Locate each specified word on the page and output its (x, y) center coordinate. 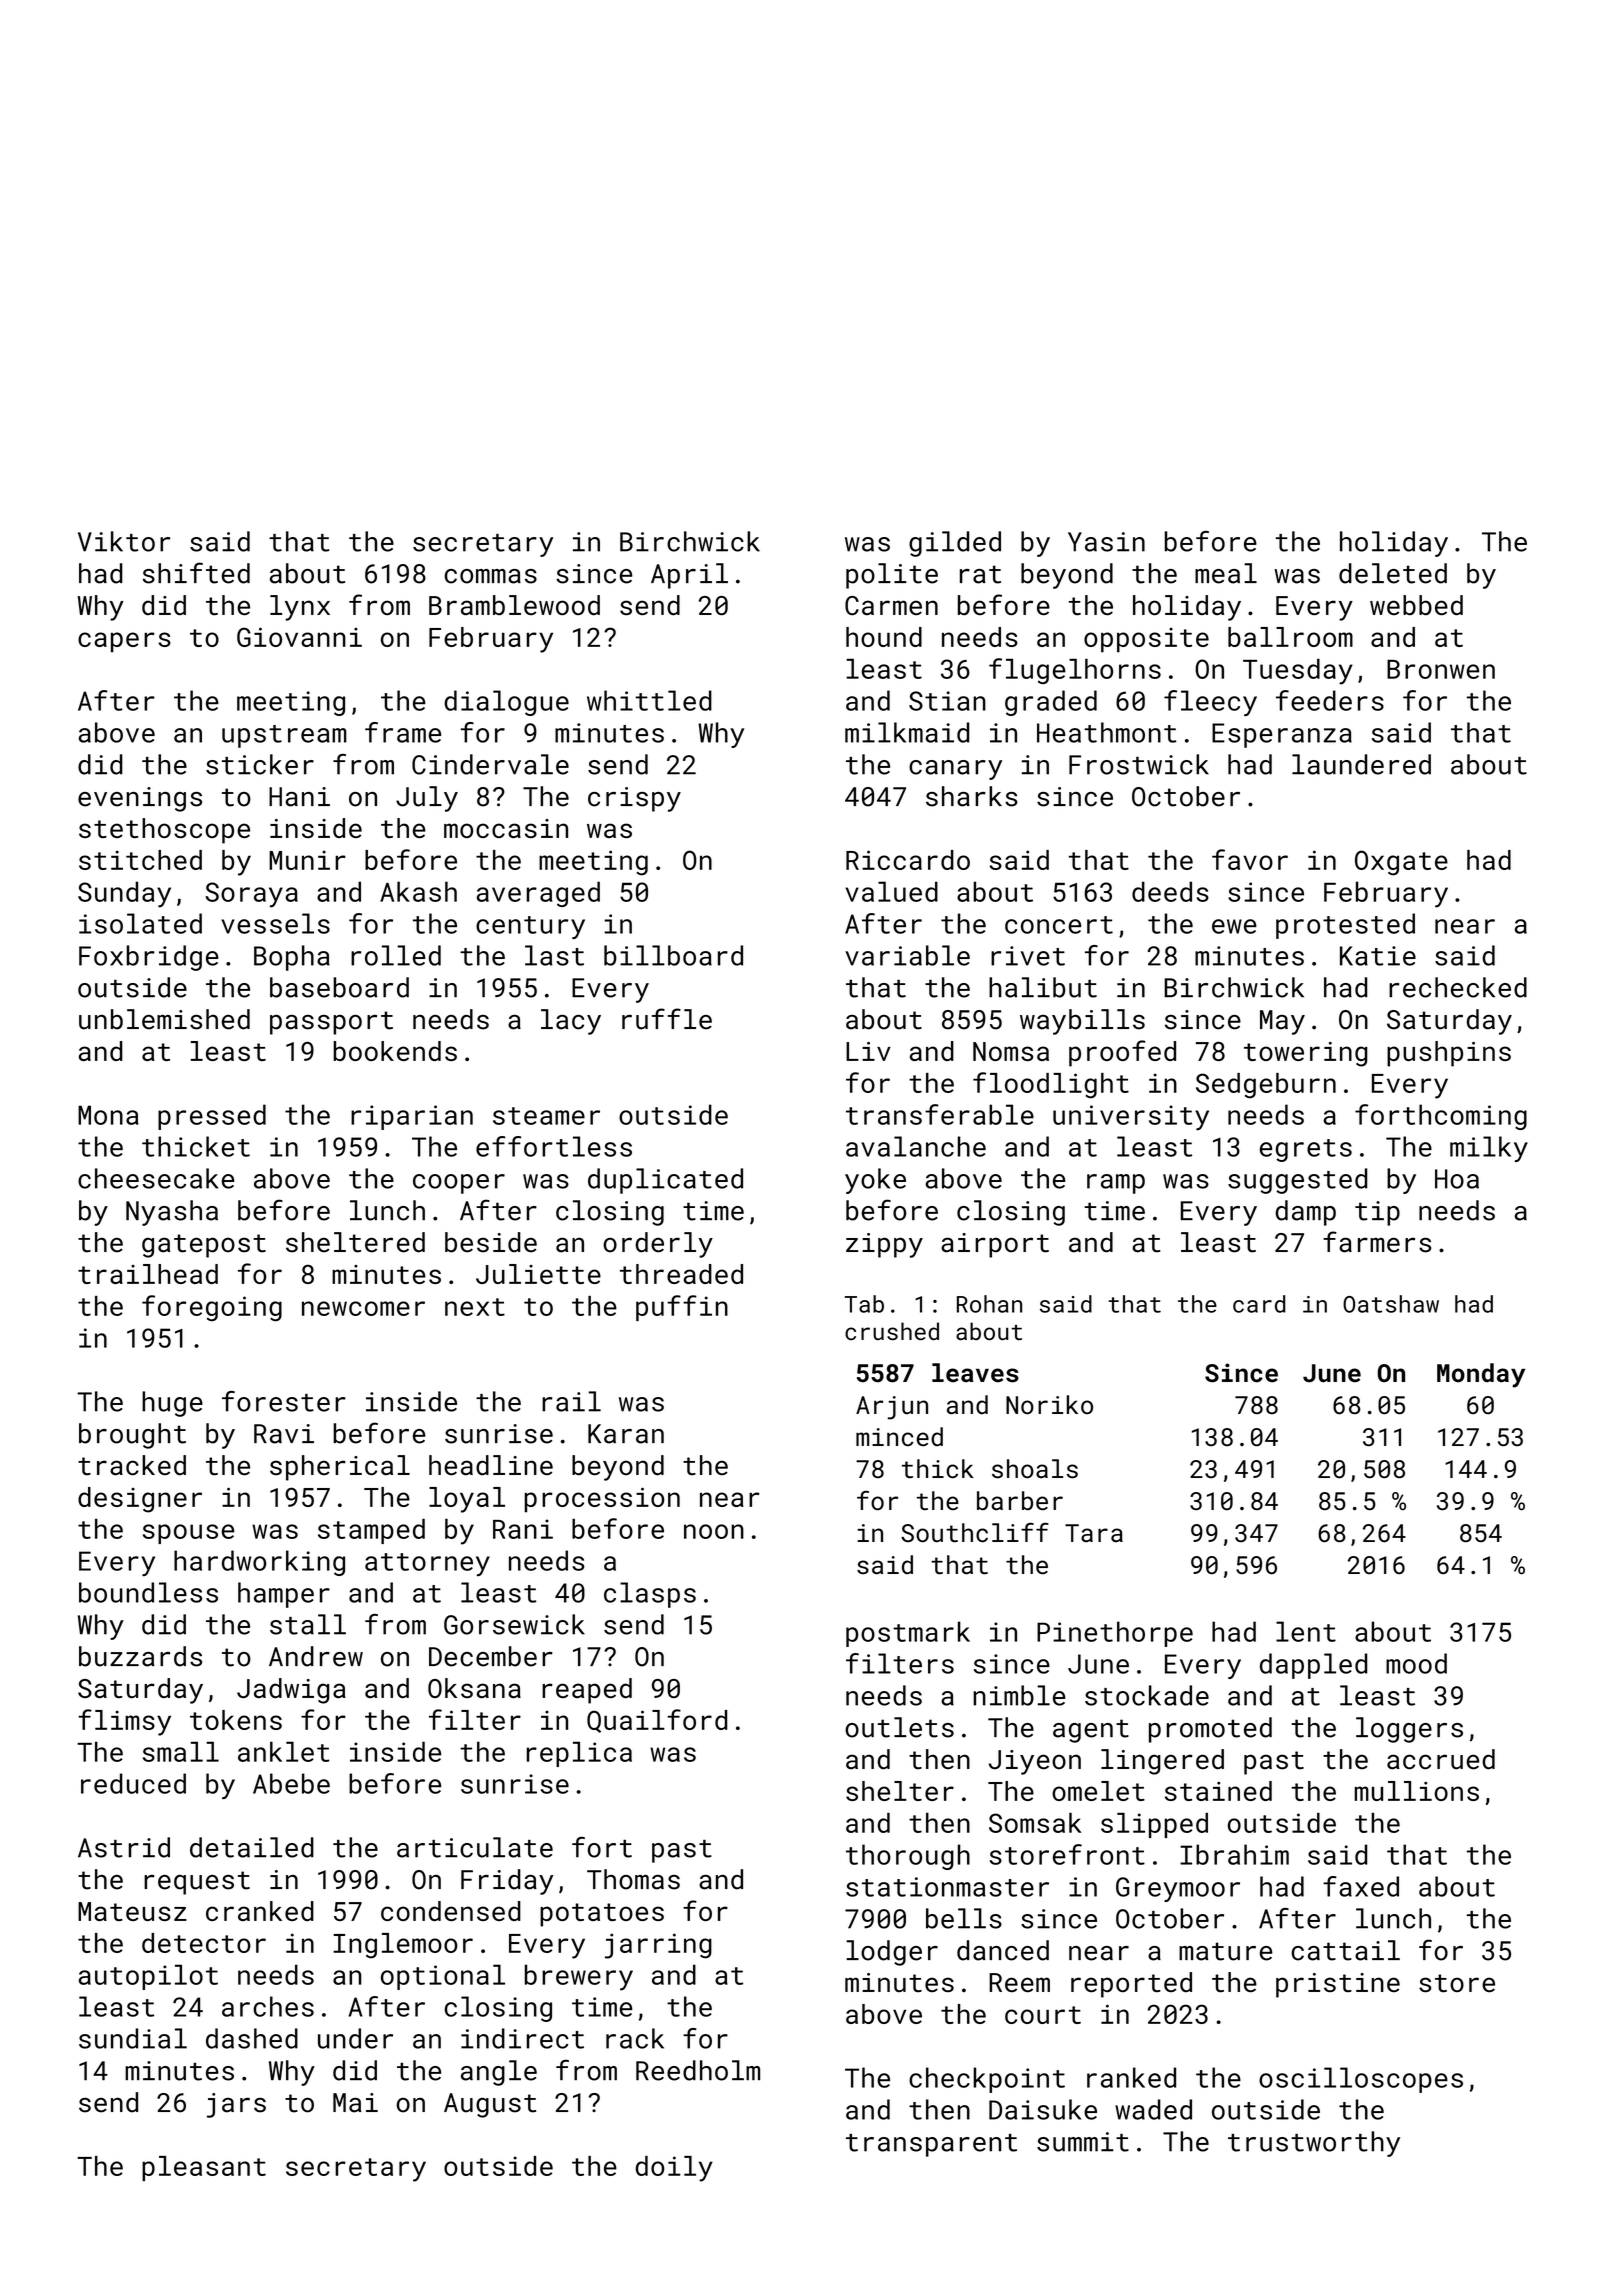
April (689, 576)
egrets (1306, 1150)
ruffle (667, 1019)
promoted (1210, 1730)
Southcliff (975, 1532)
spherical (340, 1468)
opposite (1146, 640)
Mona (108, 1115)
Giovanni (299, 637)
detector (204, 1943)
